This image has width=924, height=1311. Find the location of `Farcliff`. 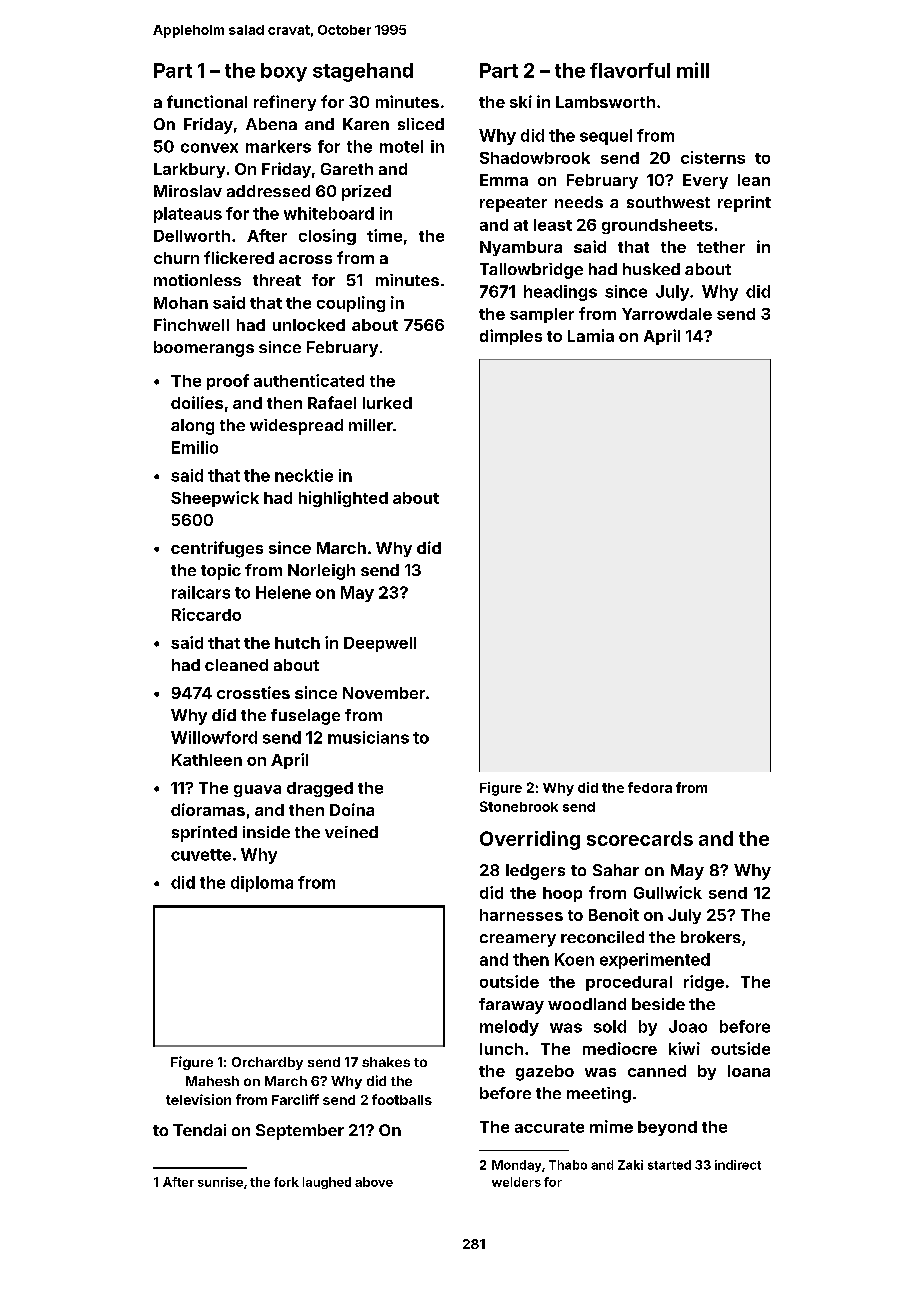

Farcliff is located at coordinates (295, 1099).
